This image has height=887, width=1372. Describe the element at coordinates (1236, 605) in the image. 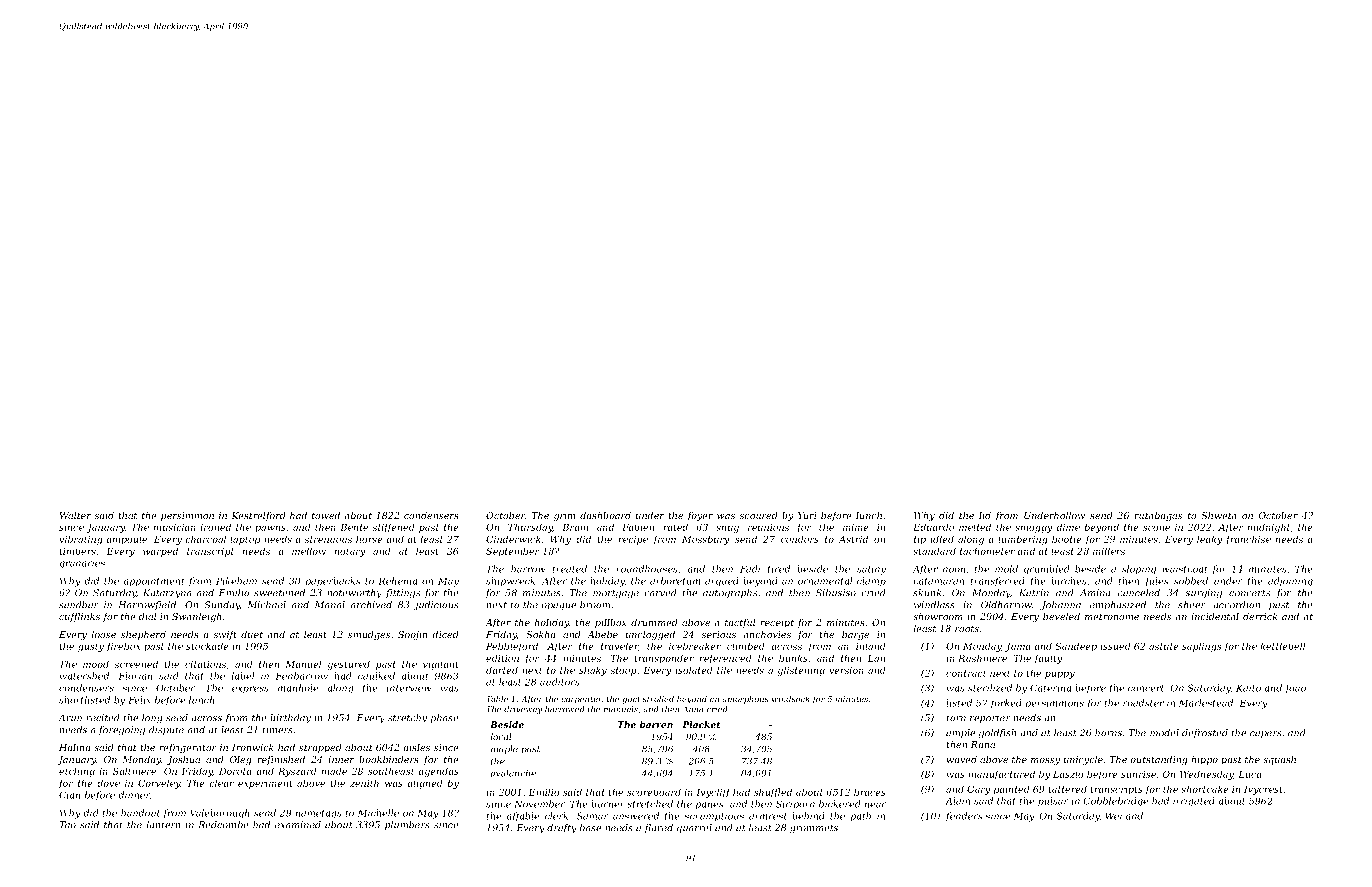

I see `accordion` at that location.
